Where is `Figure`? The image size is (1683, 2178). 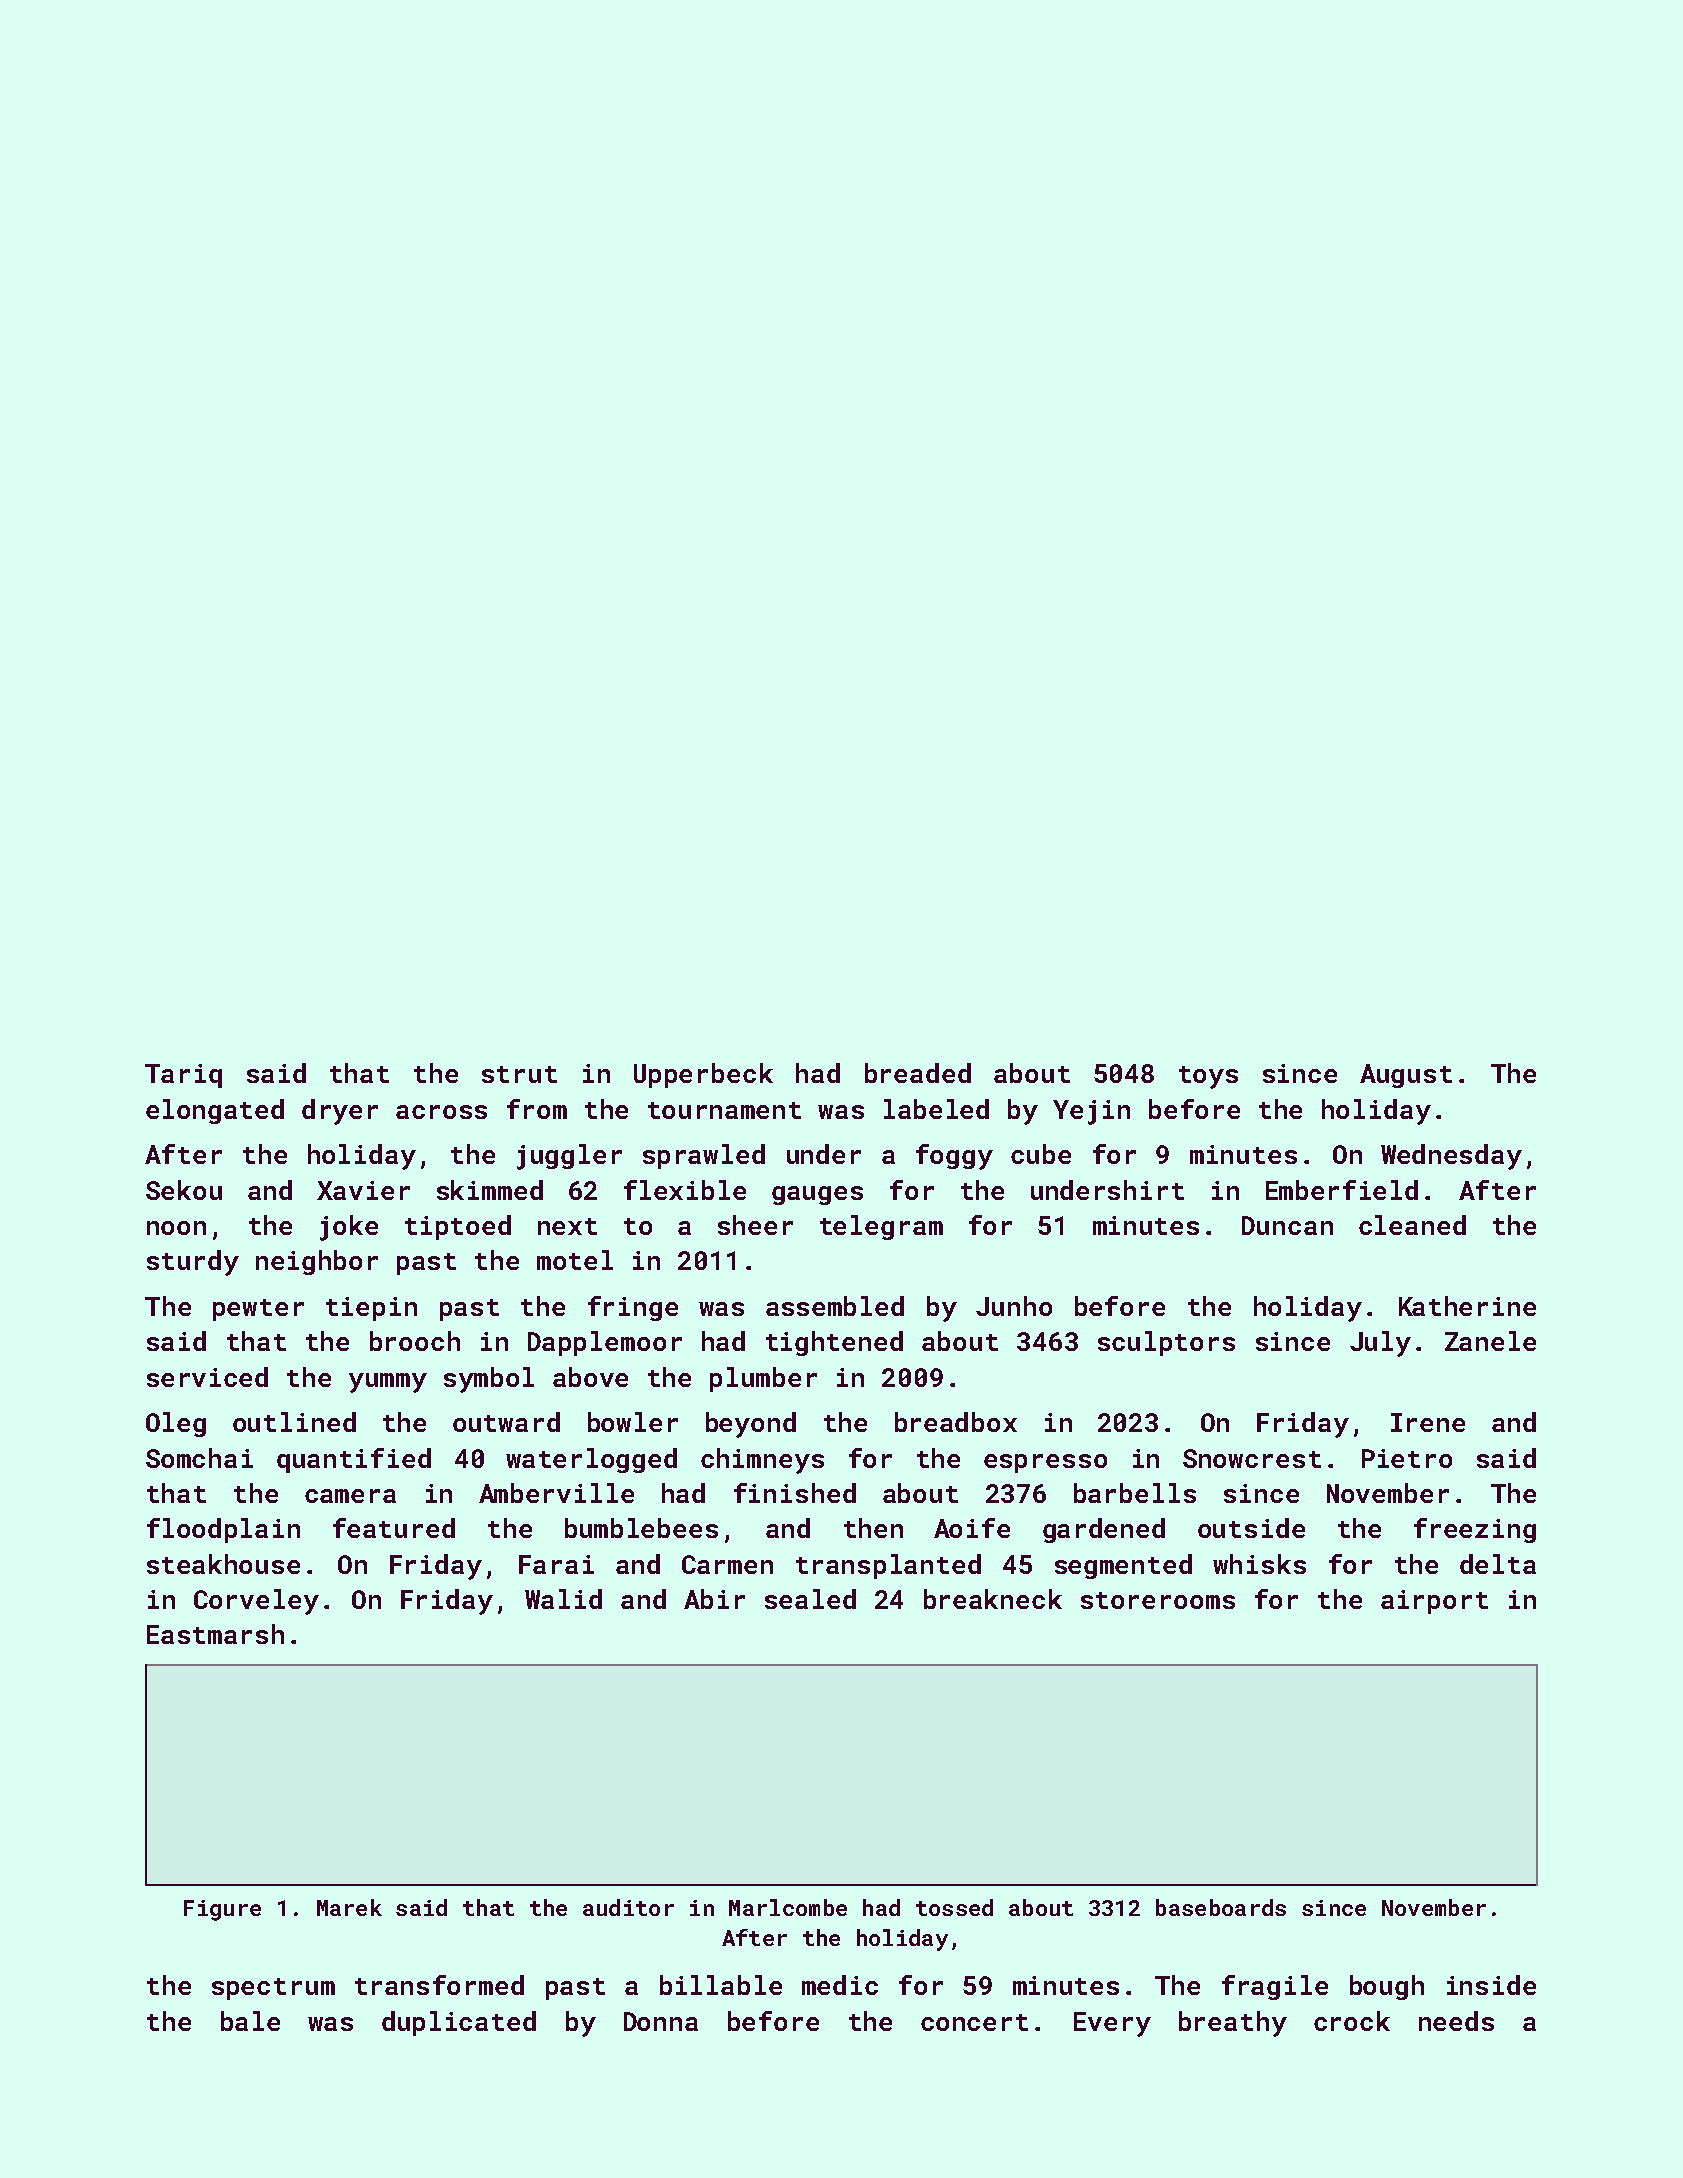
Figure is located at coordinates (222, 1910).
